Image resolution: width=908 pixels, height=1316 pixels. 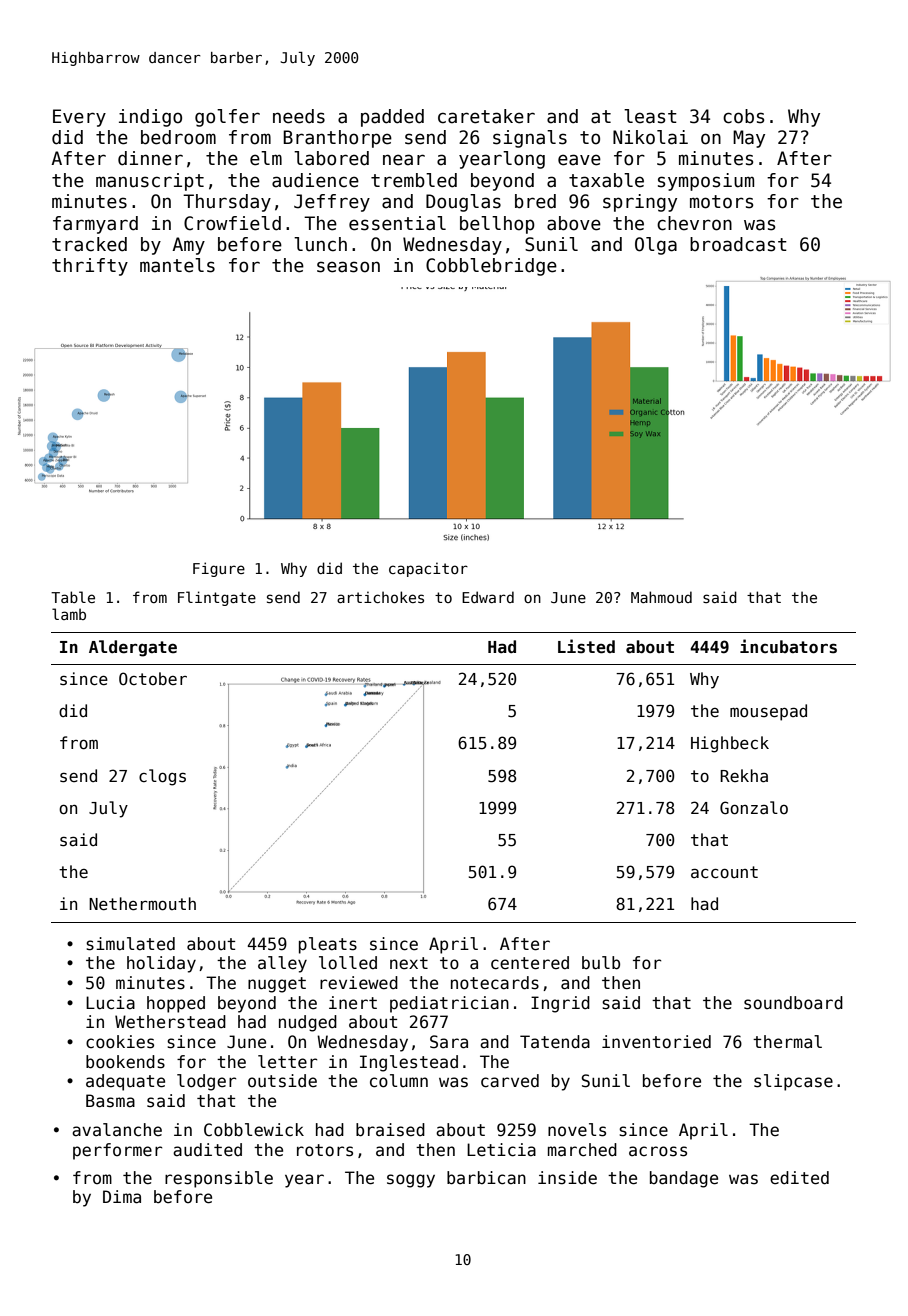 What do you see at coordinates (130, 944) in the page?
I see `simulated` at bounding box center [130, 944].
